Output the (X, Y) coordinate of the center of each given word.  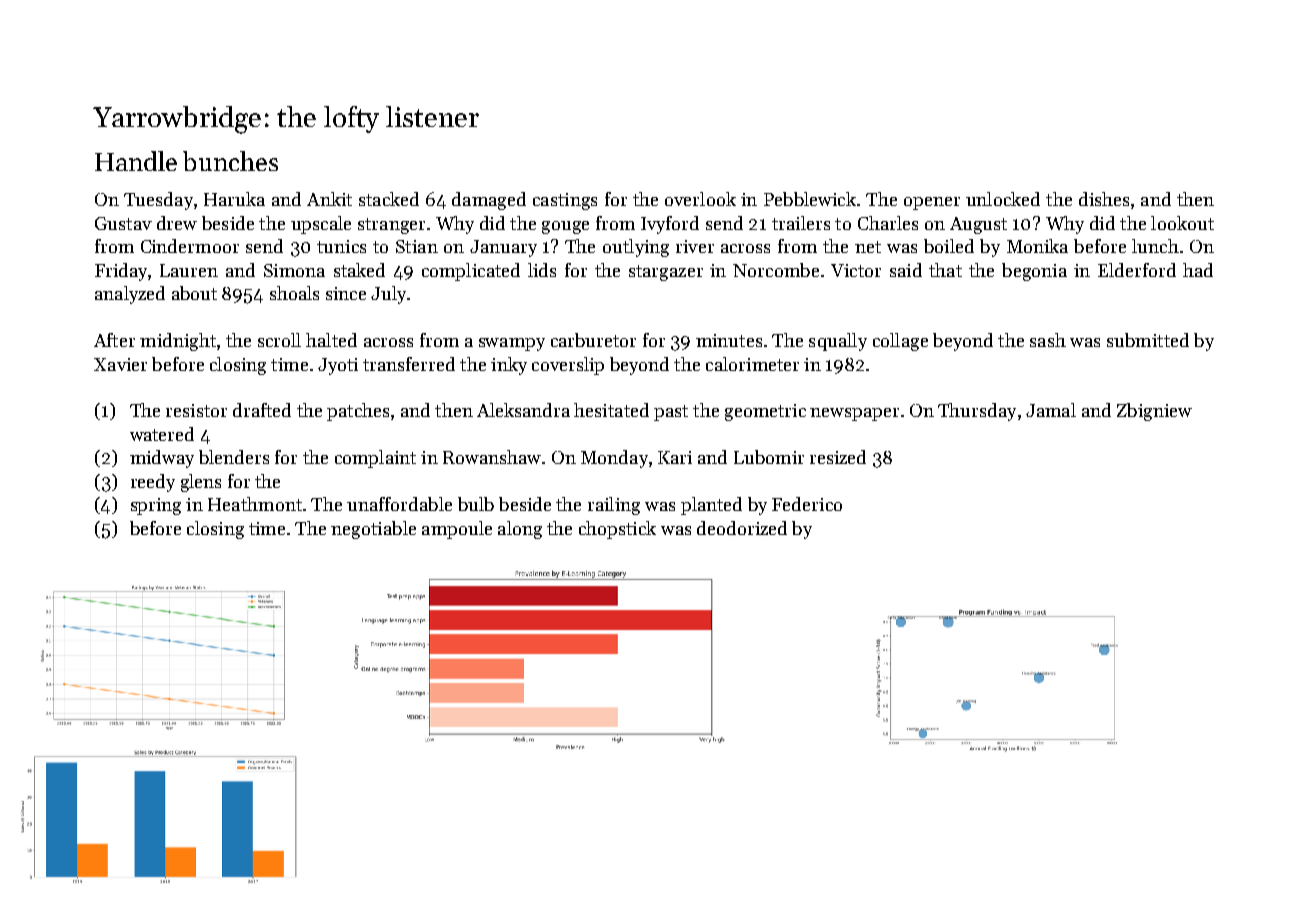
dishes (1104, 199)
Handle (136, 161)
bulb (476, 504)
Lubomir (769, 457)
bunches (230, 161)
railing (614, 506)
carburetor (593, 340)
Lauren (189, 270)
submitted (1148, 340)
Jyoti (338, 366)
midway (162, 459)
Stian (417, 246)
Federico (807, 504)
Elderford (1137, 270)
